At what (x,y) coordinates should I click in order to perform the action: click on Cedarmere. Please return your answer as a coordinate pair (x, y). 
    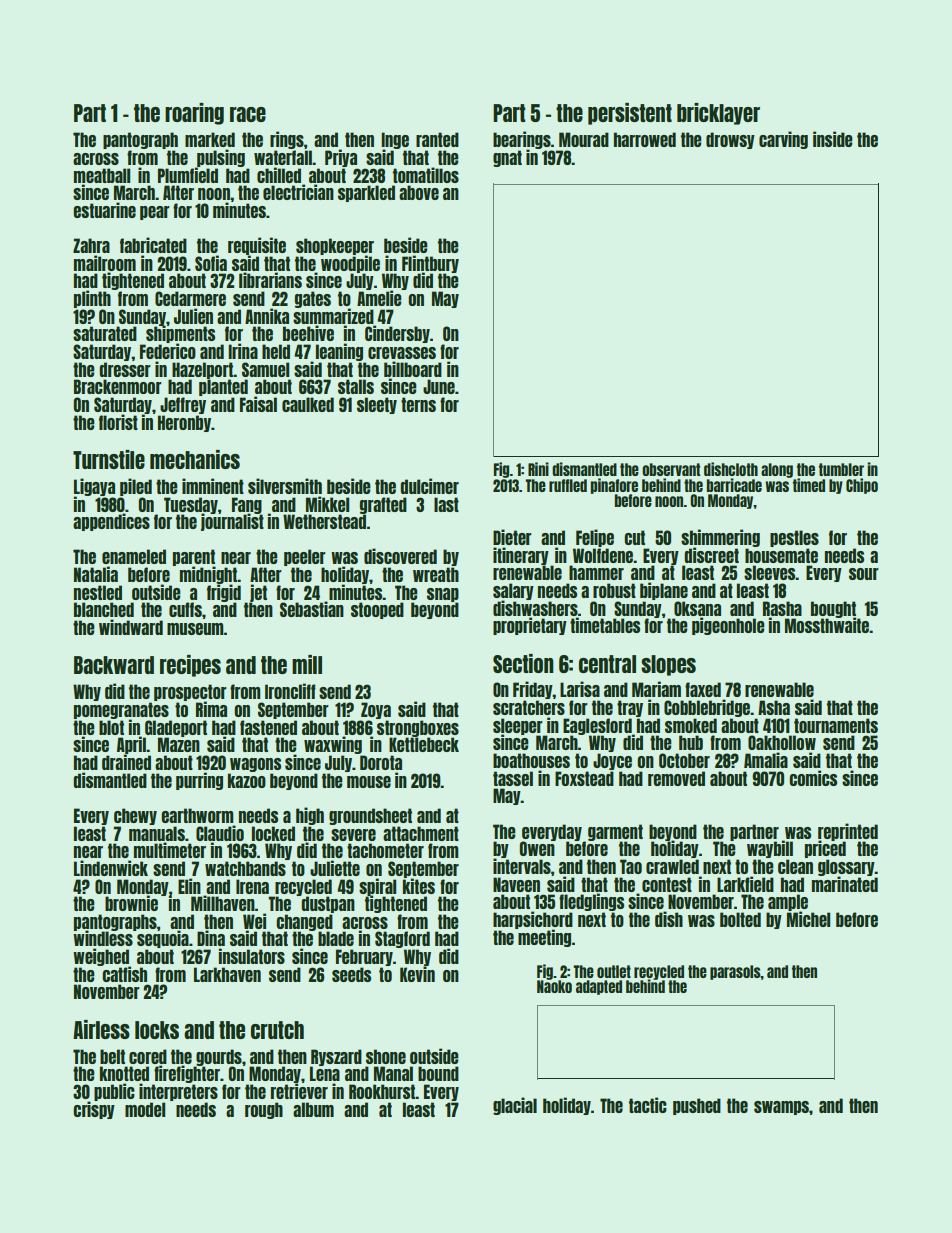
    Looking at the image, I should click on (190, 298).
